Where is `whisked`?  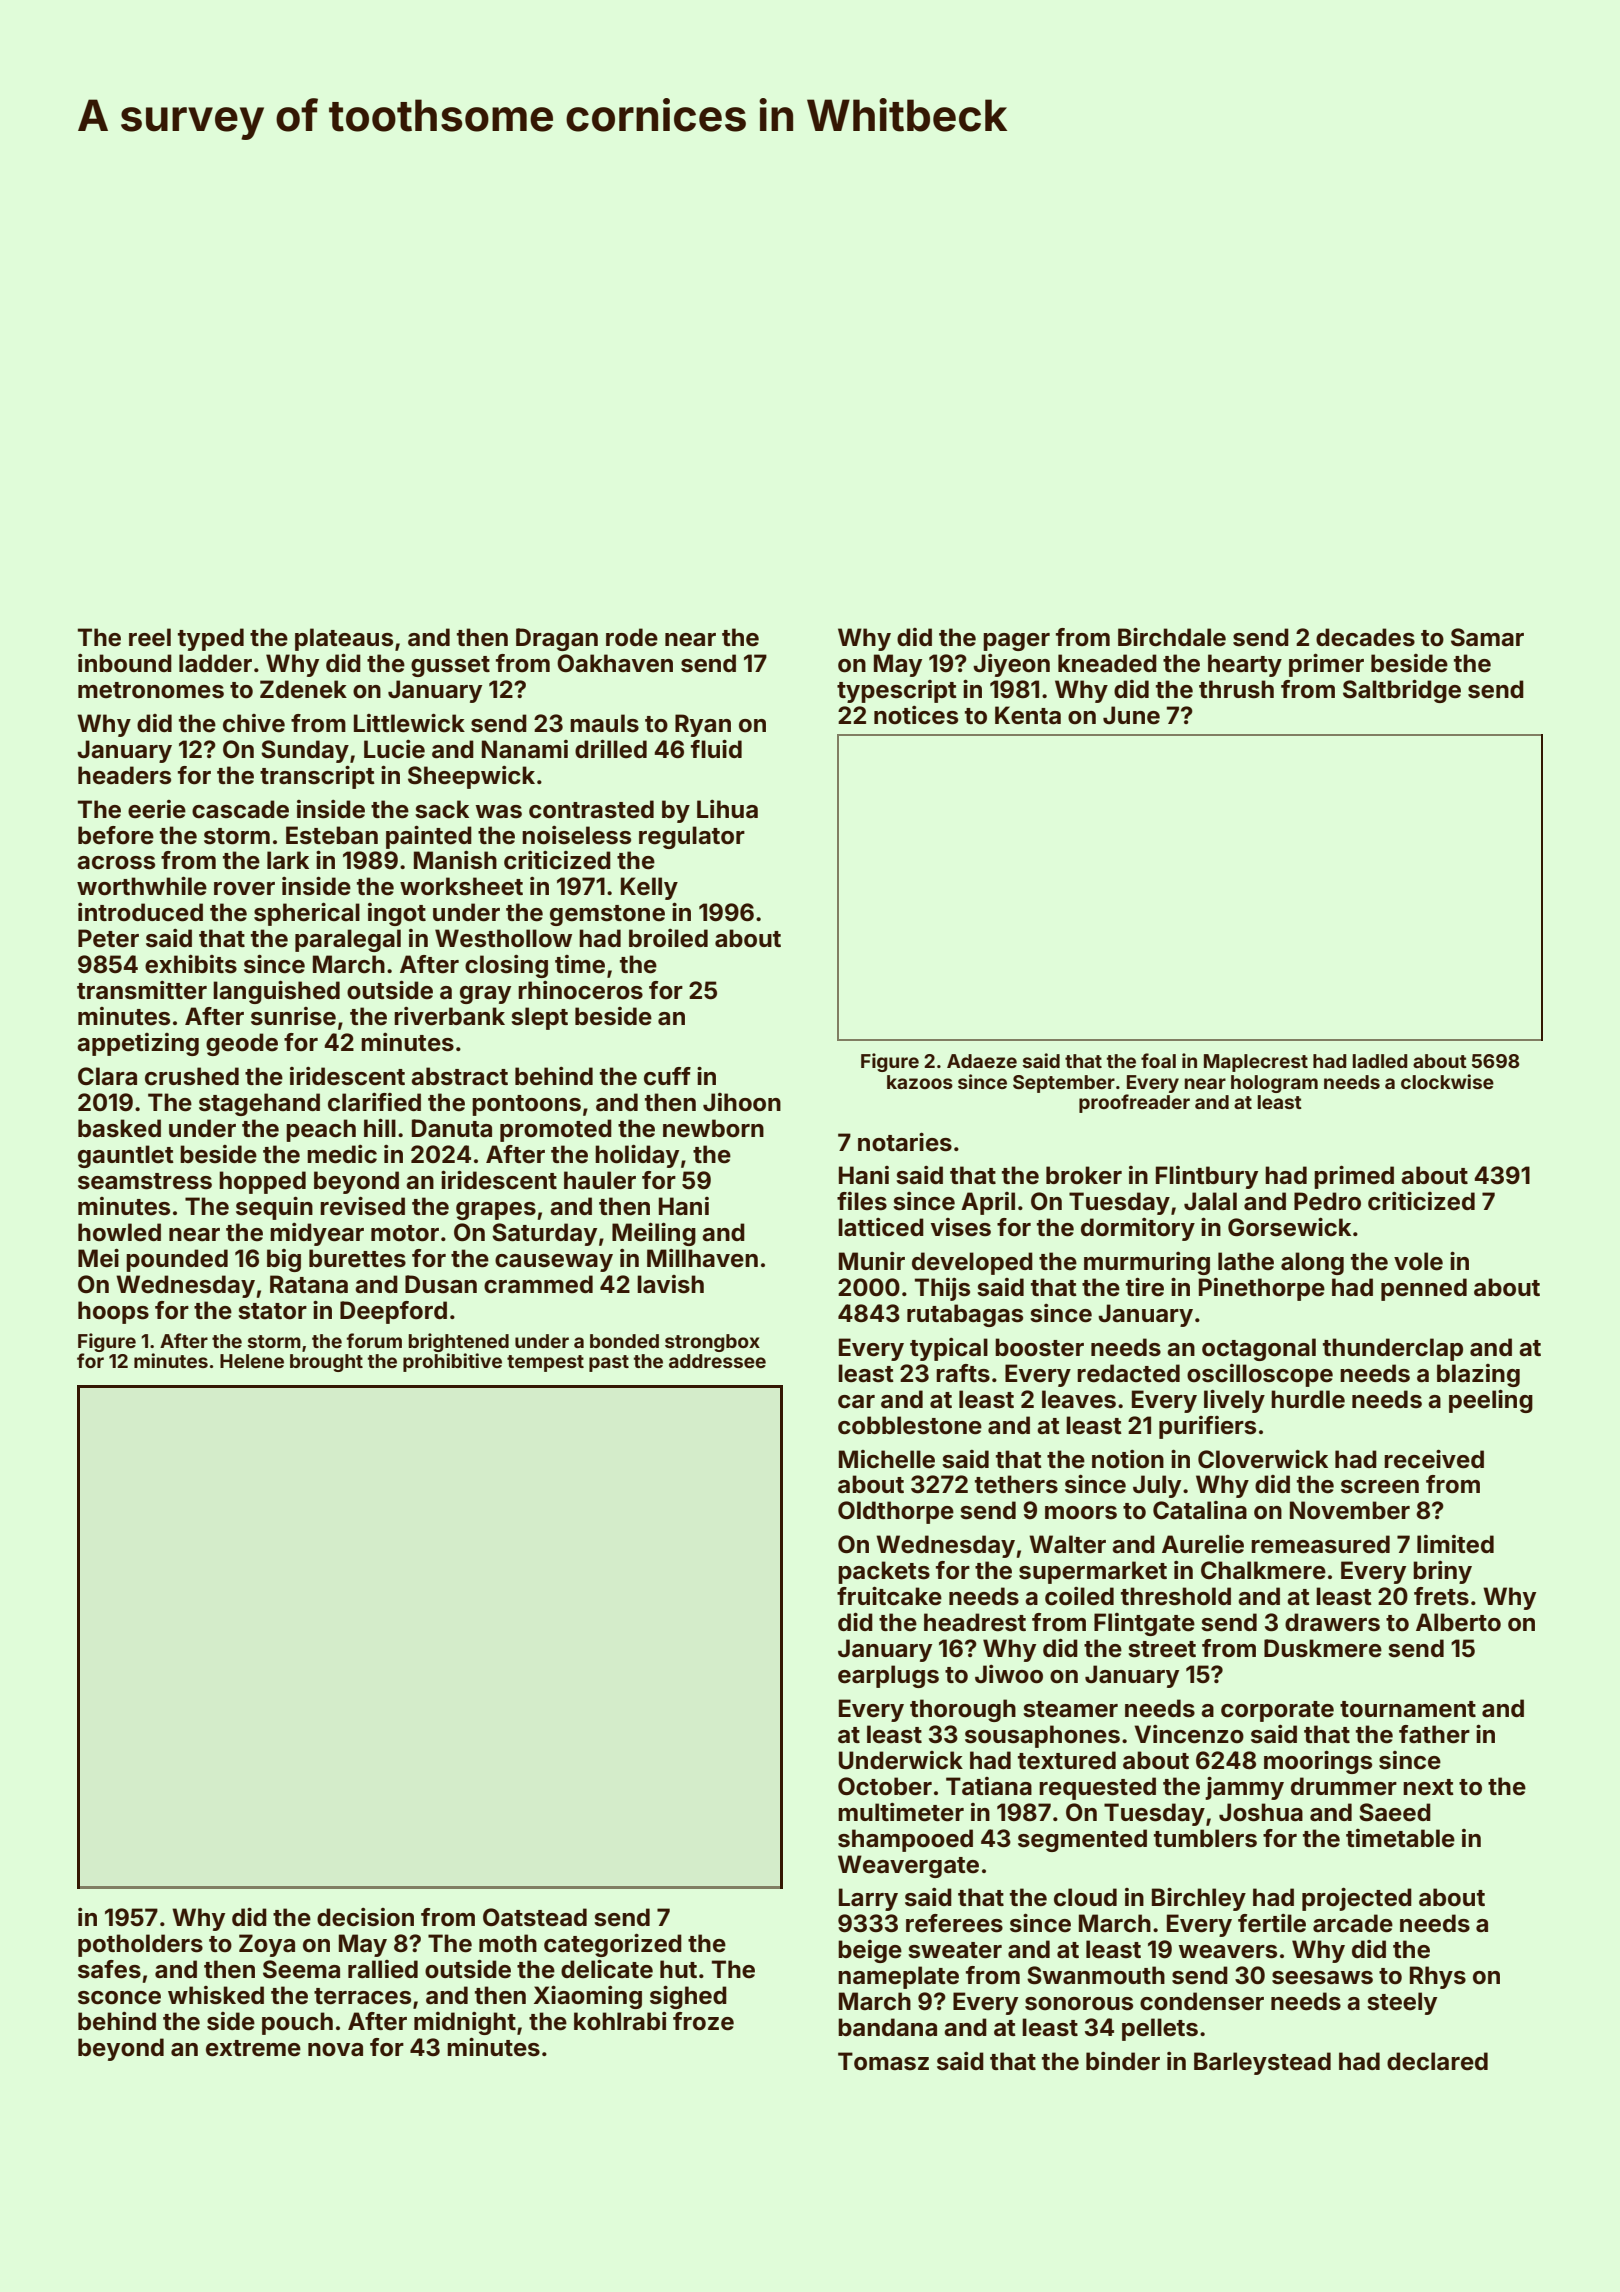
whisked is located at coordinates (216, 1995).
